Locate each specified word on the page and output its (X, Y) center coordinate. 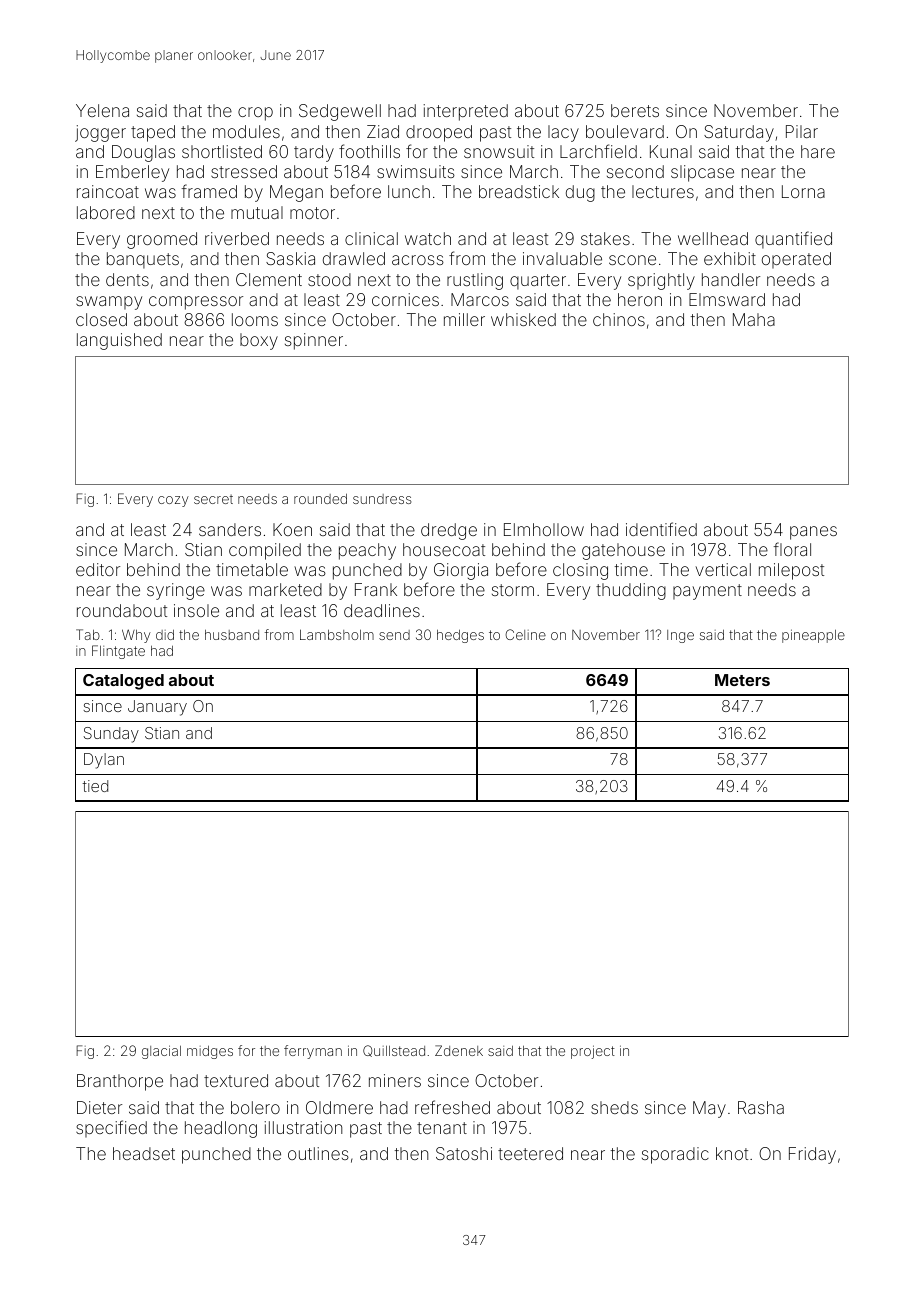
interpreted (466, 112)
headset (144, 1153)
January (157, 708)
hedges (460, 636)
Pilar (802, 131)
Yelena (102, 110)
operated (796, 260)
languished (119, 341)
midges (210, 1052)
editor (98, 569)
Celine (525, 634)
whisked (523, 319)
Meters (742, 680)
